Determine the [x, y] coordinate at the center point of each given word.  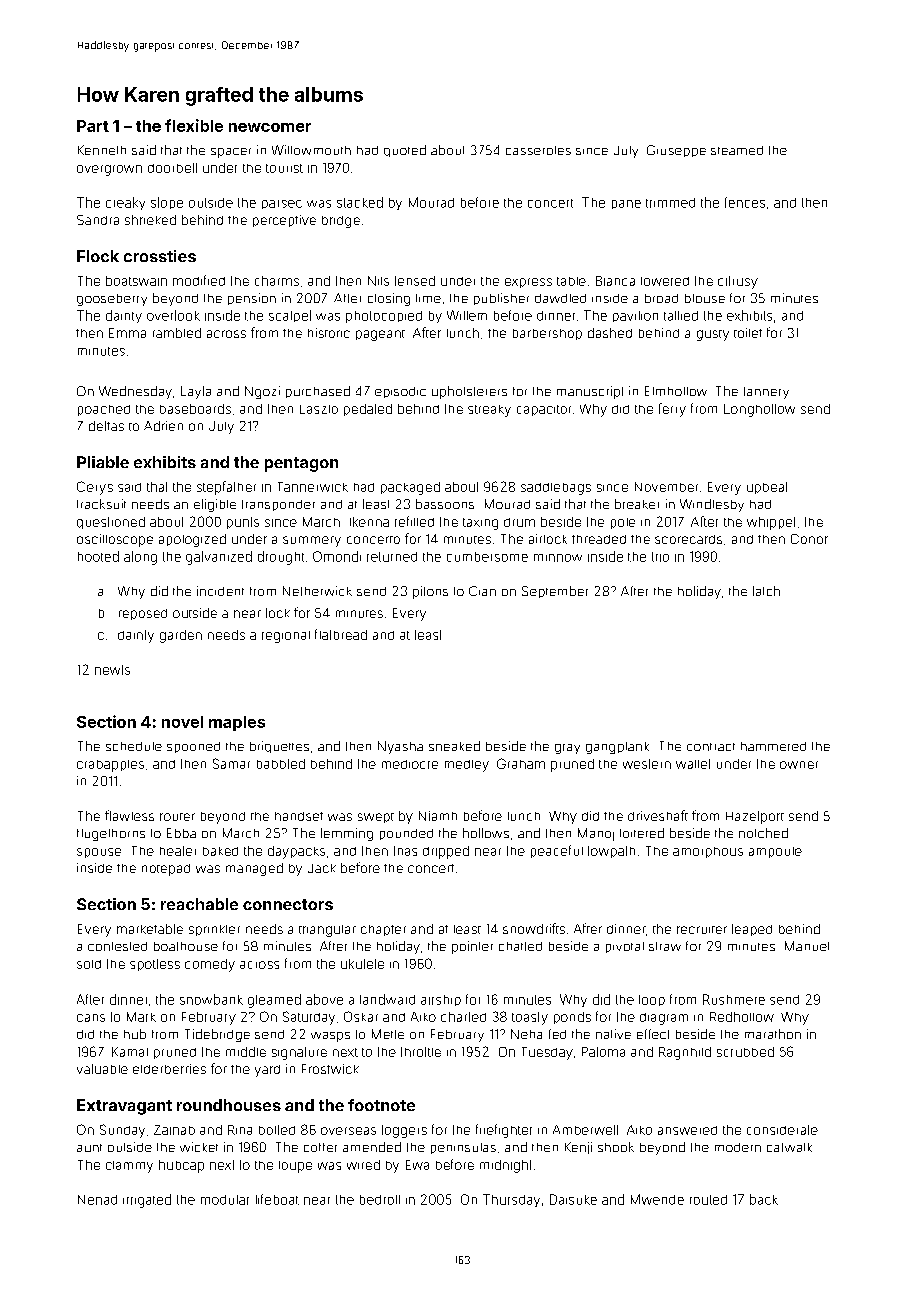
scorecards [688, 539]
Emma [127, 333]
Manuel [807, 946]
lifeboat [277, 1199]
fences [745, 202]
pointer [472, 947]
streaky [489, 411]
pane [626, 204]
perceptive [284, 221]
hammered [773, 746]
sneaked [454, 746]
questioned [111, 523]
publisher [501, 299]
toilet [748, 333]
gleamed [274, 1001]
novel [182, 722]
